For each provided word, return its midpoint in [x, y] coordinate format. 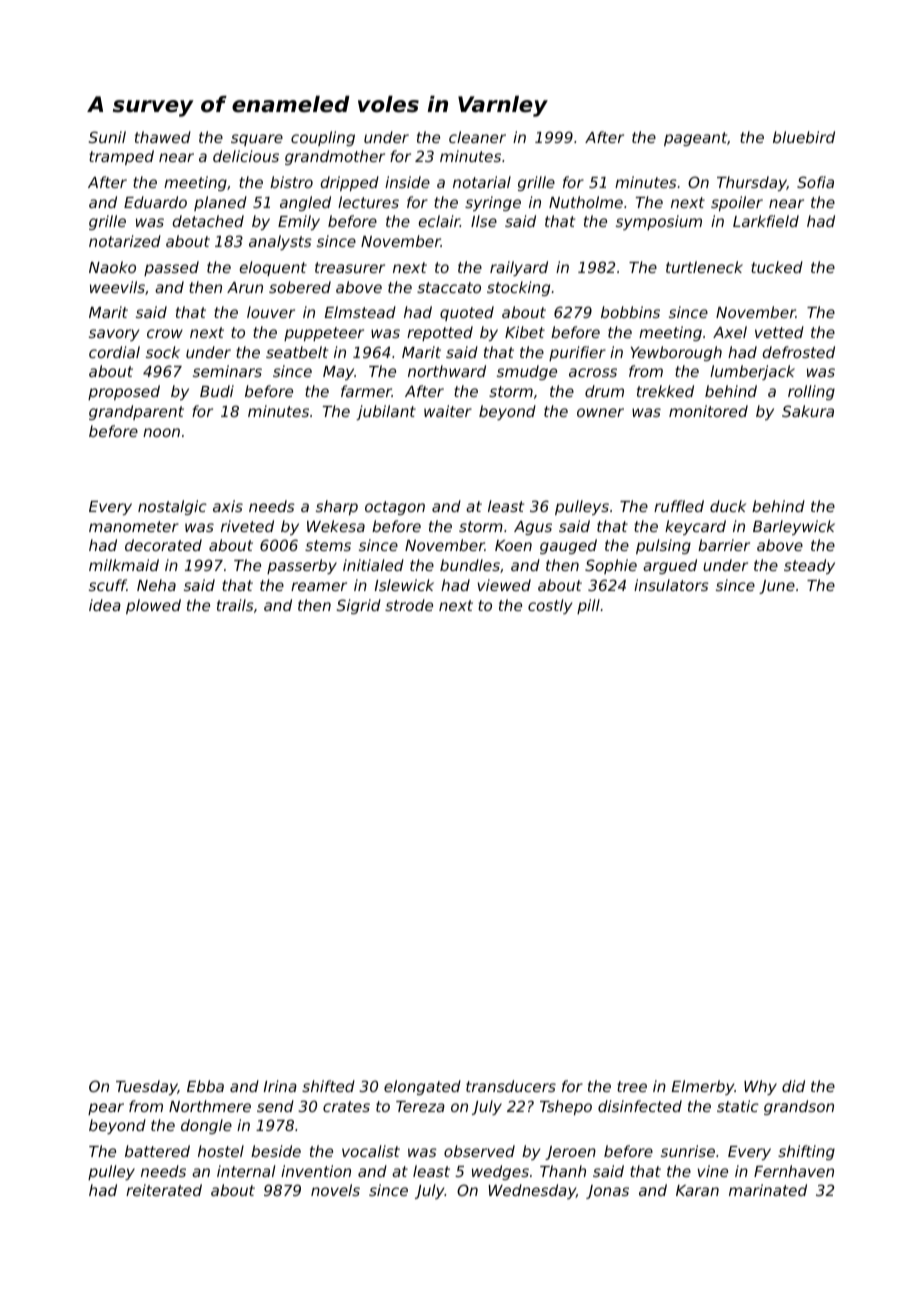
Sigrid [359, 606]
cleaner [477, 137]
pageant [695, 139]
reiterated [164, 1190]
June [777, 587]
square [257, 140]
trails [235, 605]
